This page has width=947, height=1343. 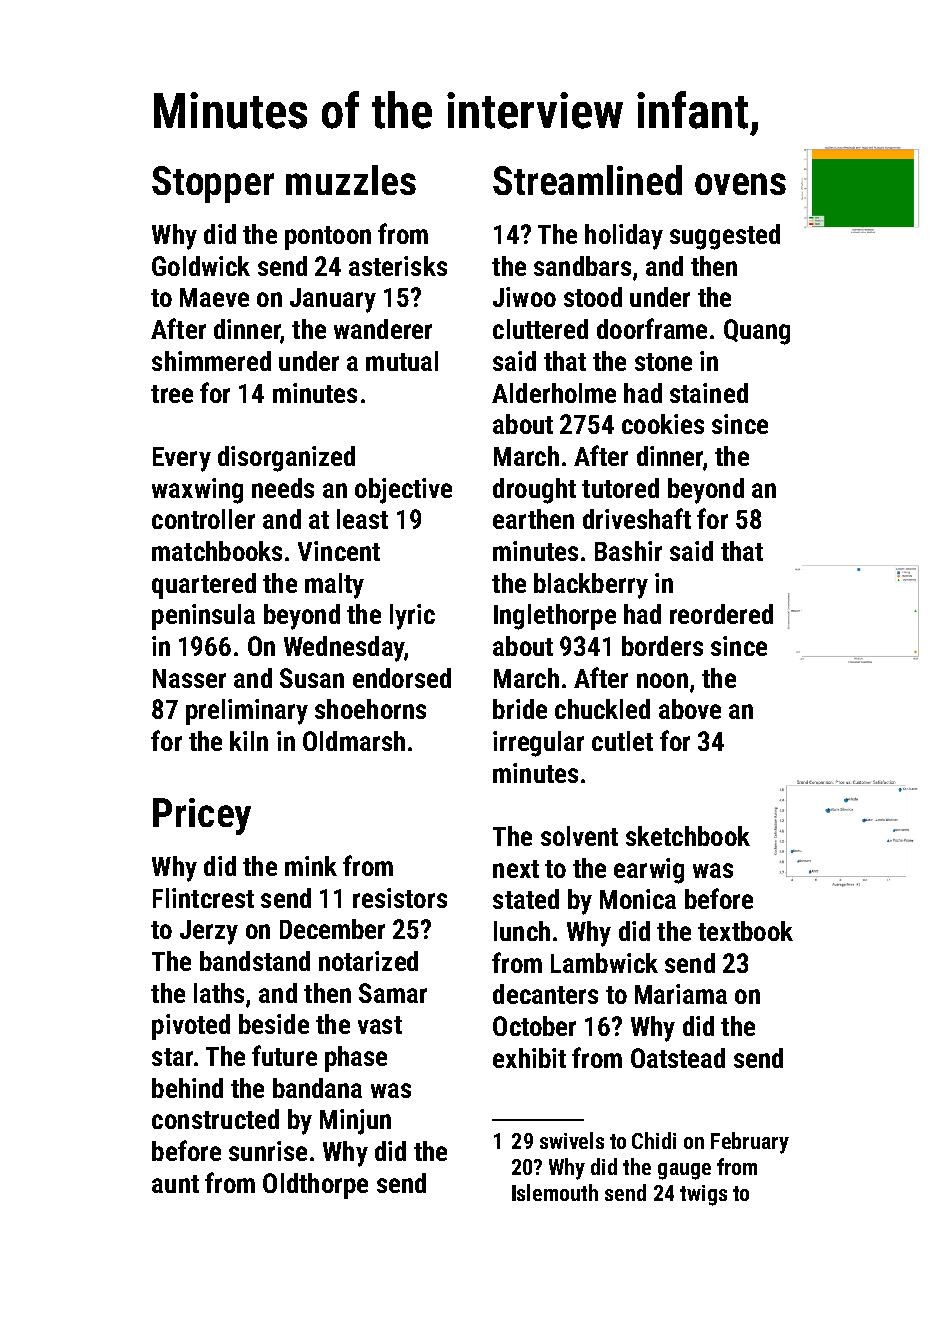 What do you see at coordinates (311, 866) in the page?
I see `mink` at bounding box center [311, 866].
